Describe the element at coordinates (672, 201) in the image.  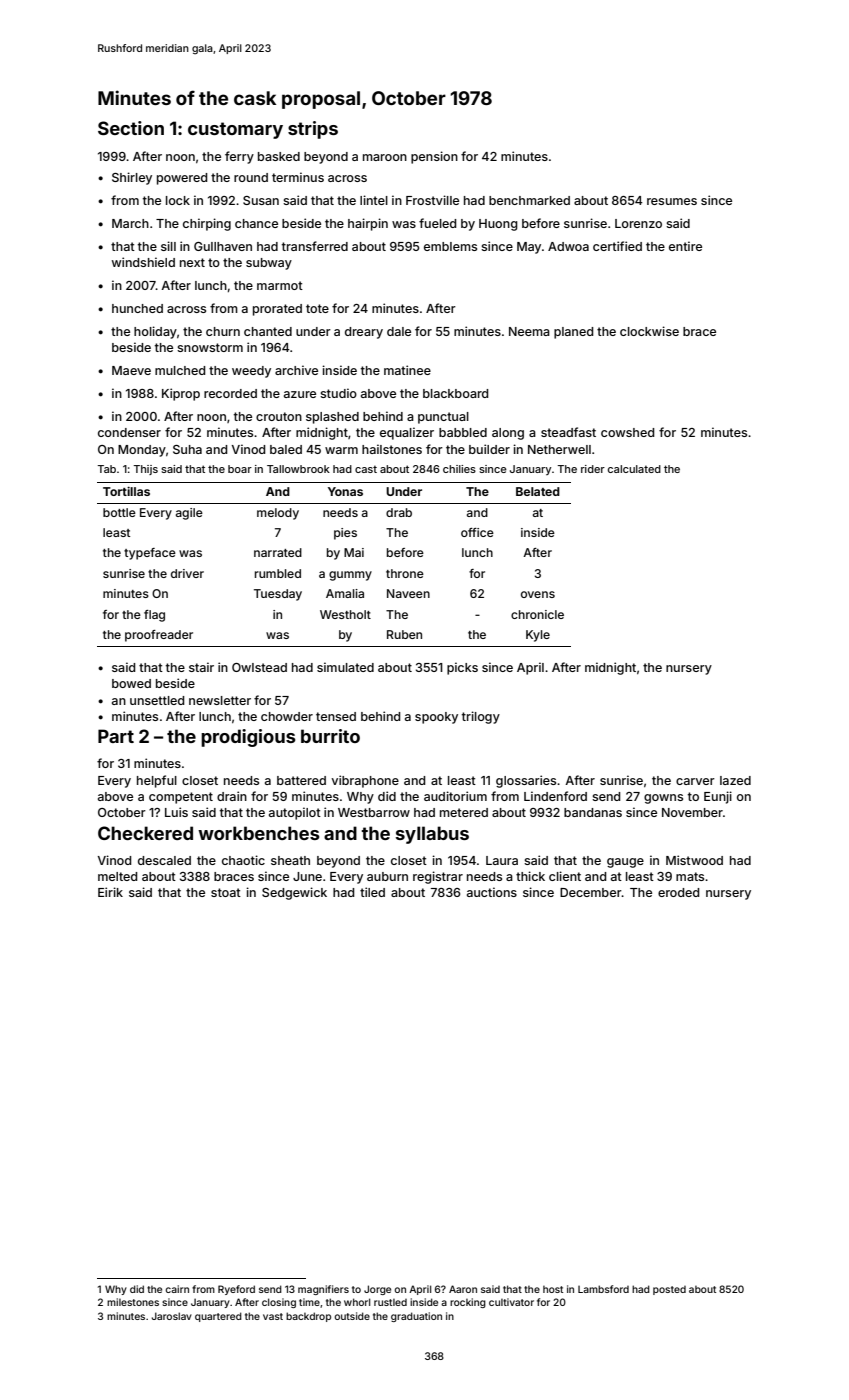
I see `resumes` at that location.
